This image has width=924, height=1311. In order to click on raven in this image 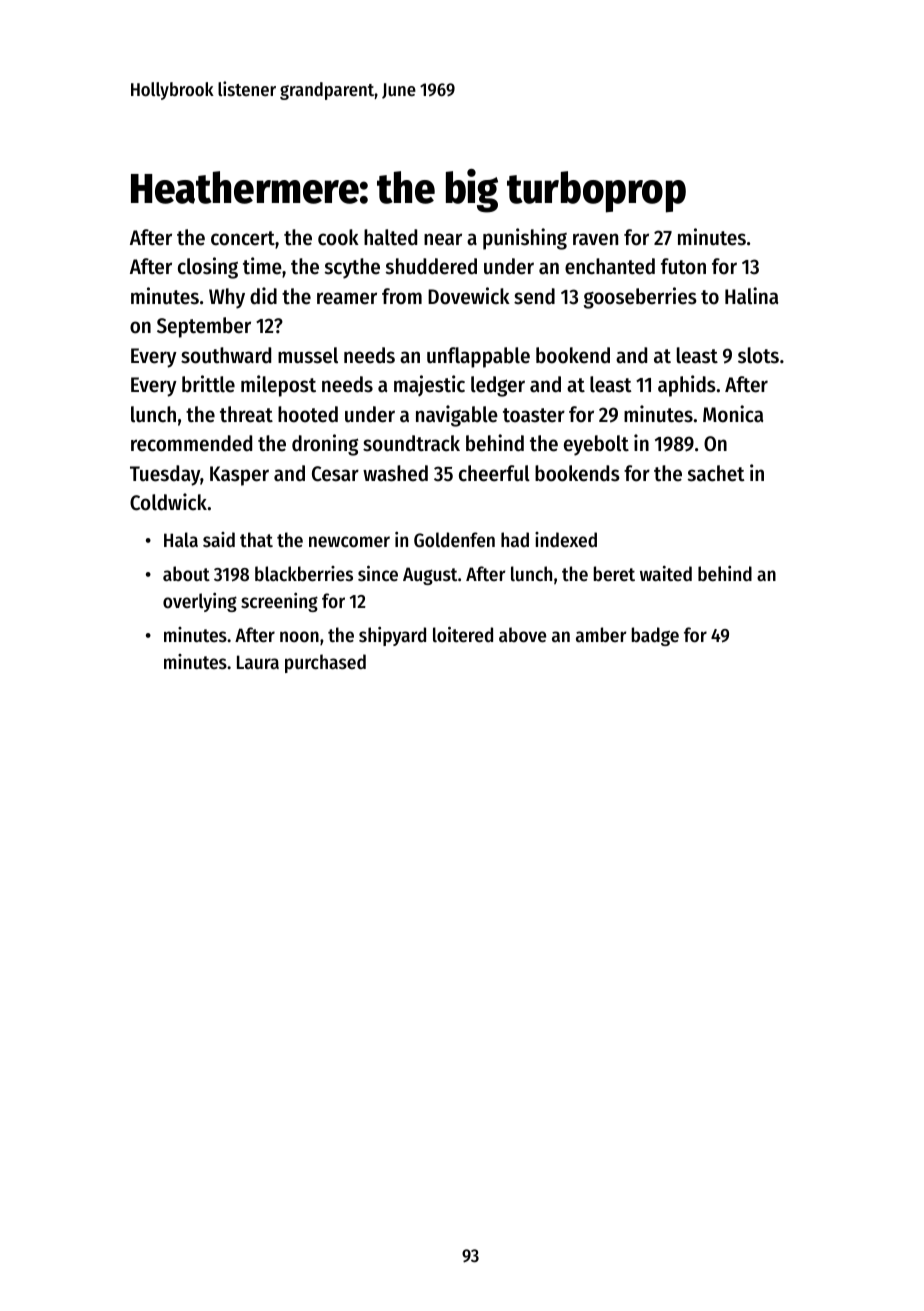, I will do `click(595, 239)`.
